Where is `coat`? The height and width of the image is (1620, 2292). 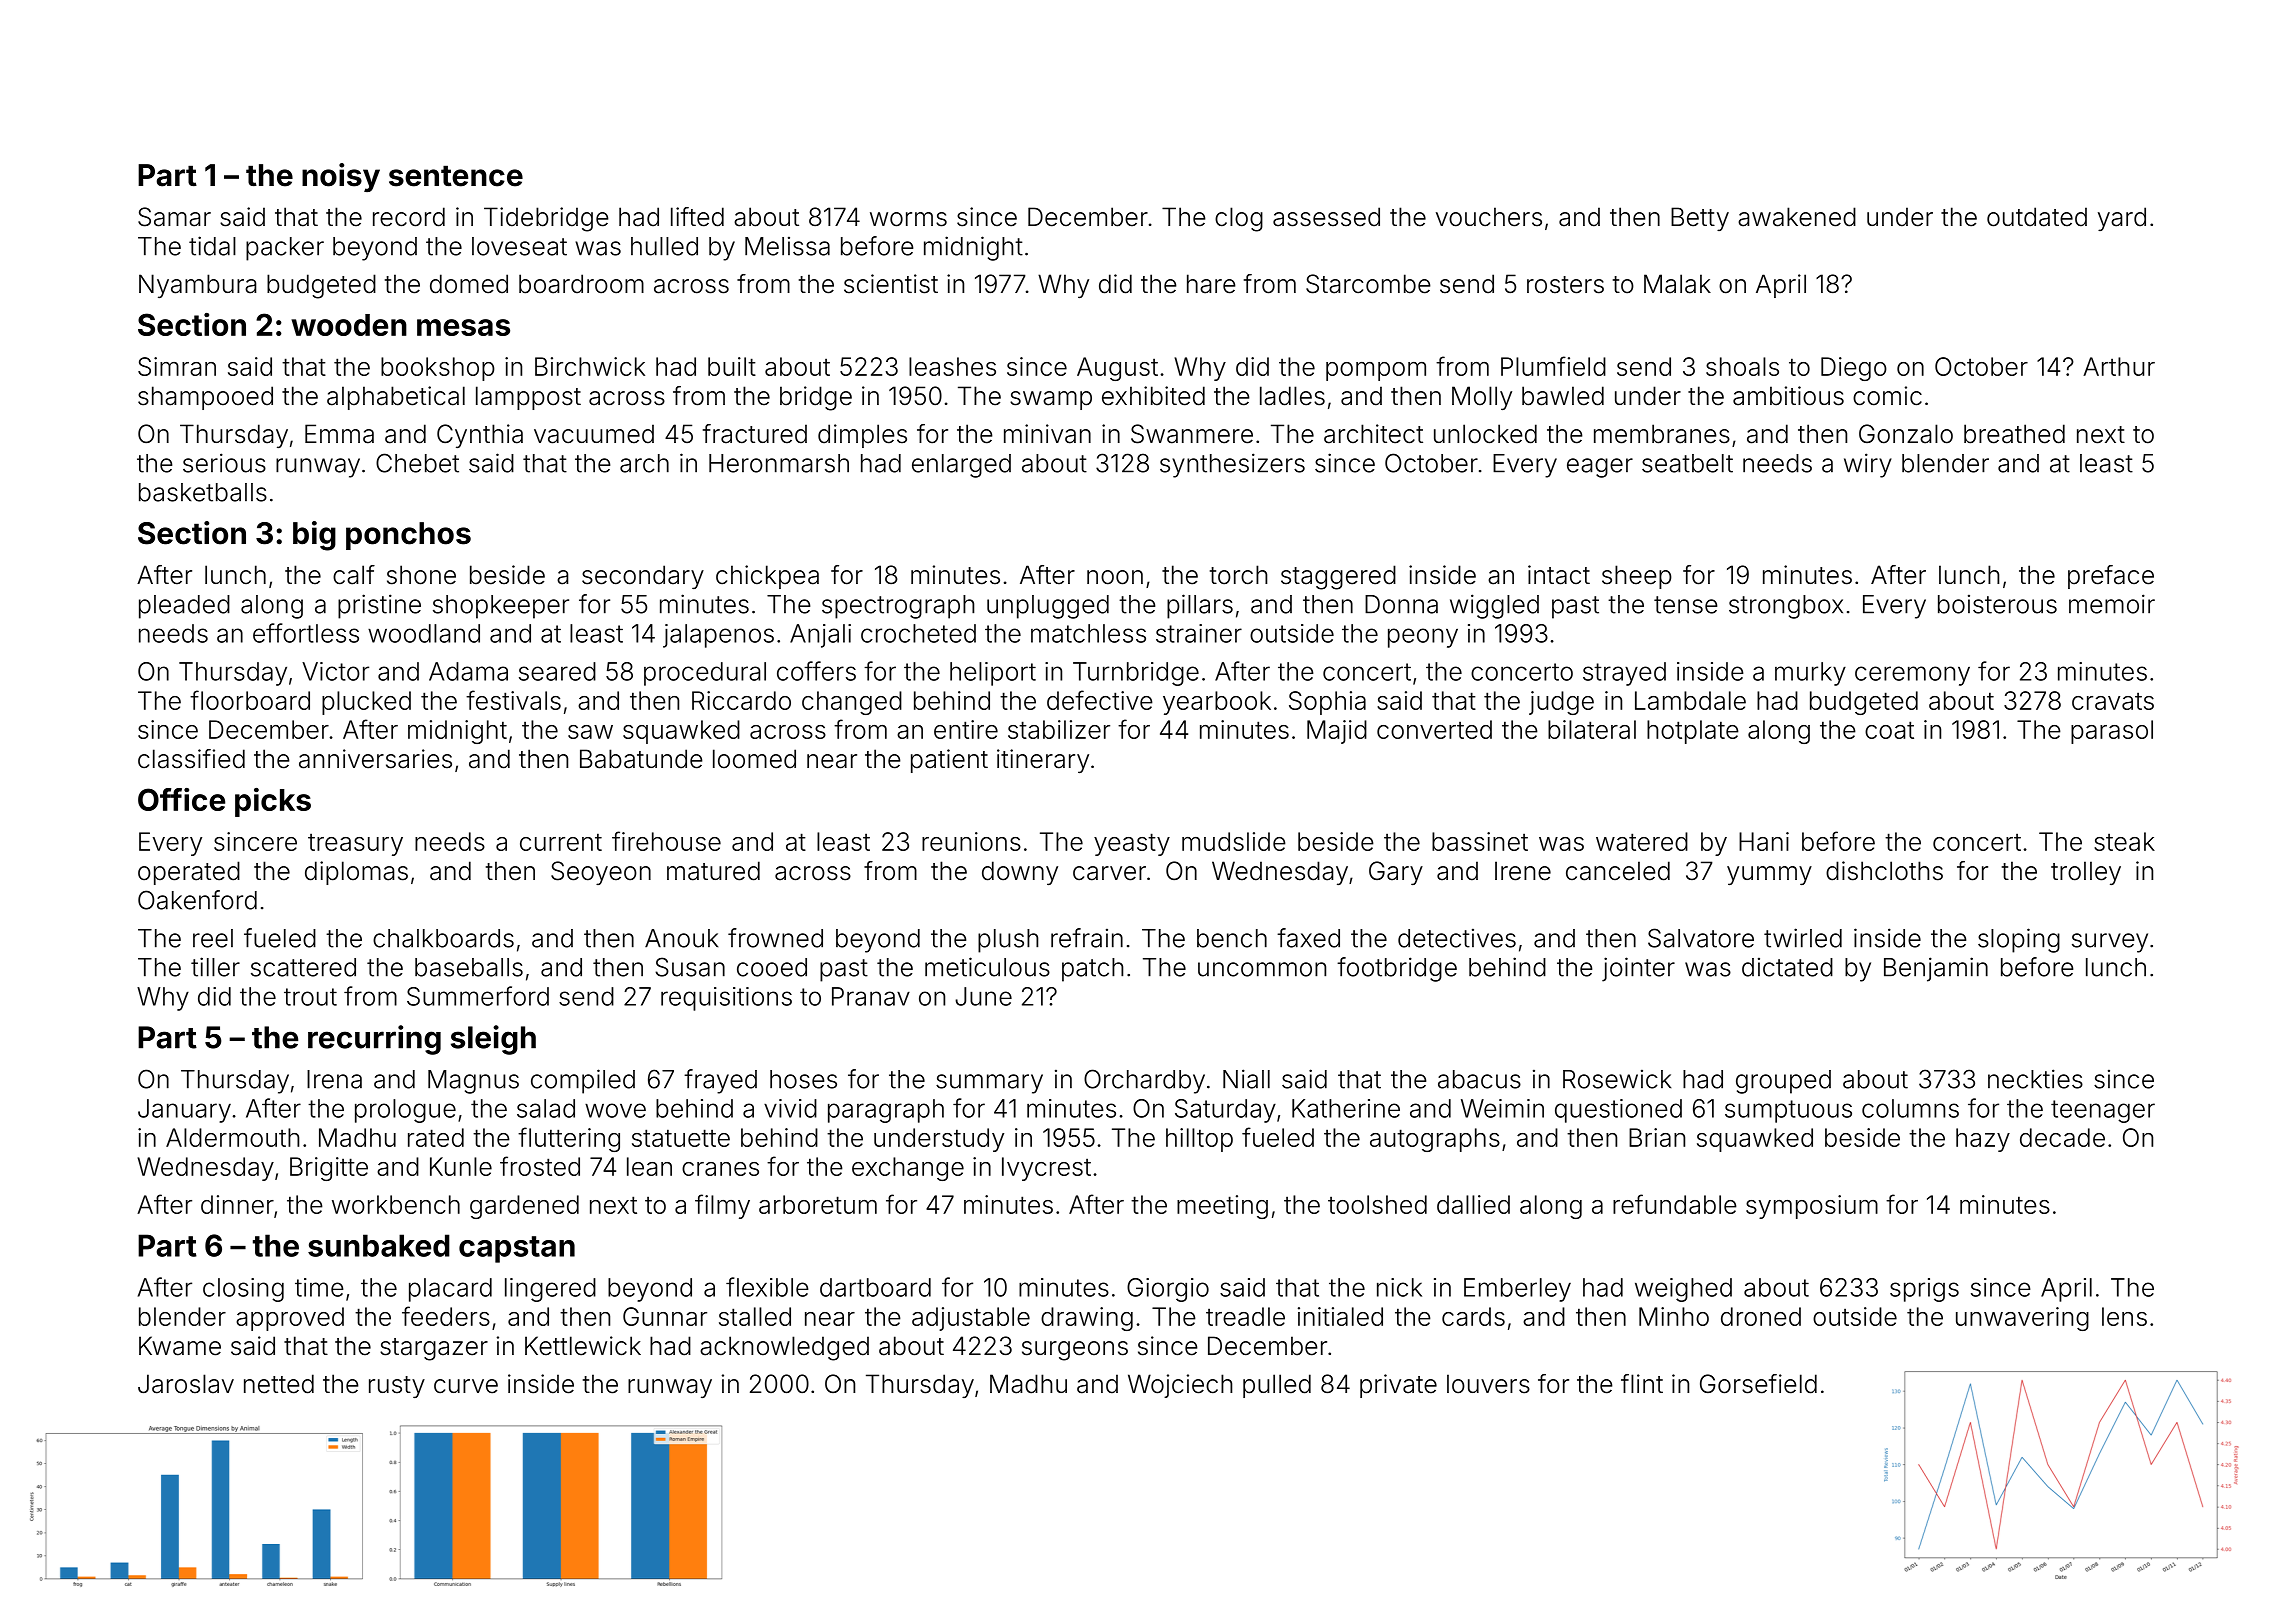
coat is located at coordinates (1889, 730).
